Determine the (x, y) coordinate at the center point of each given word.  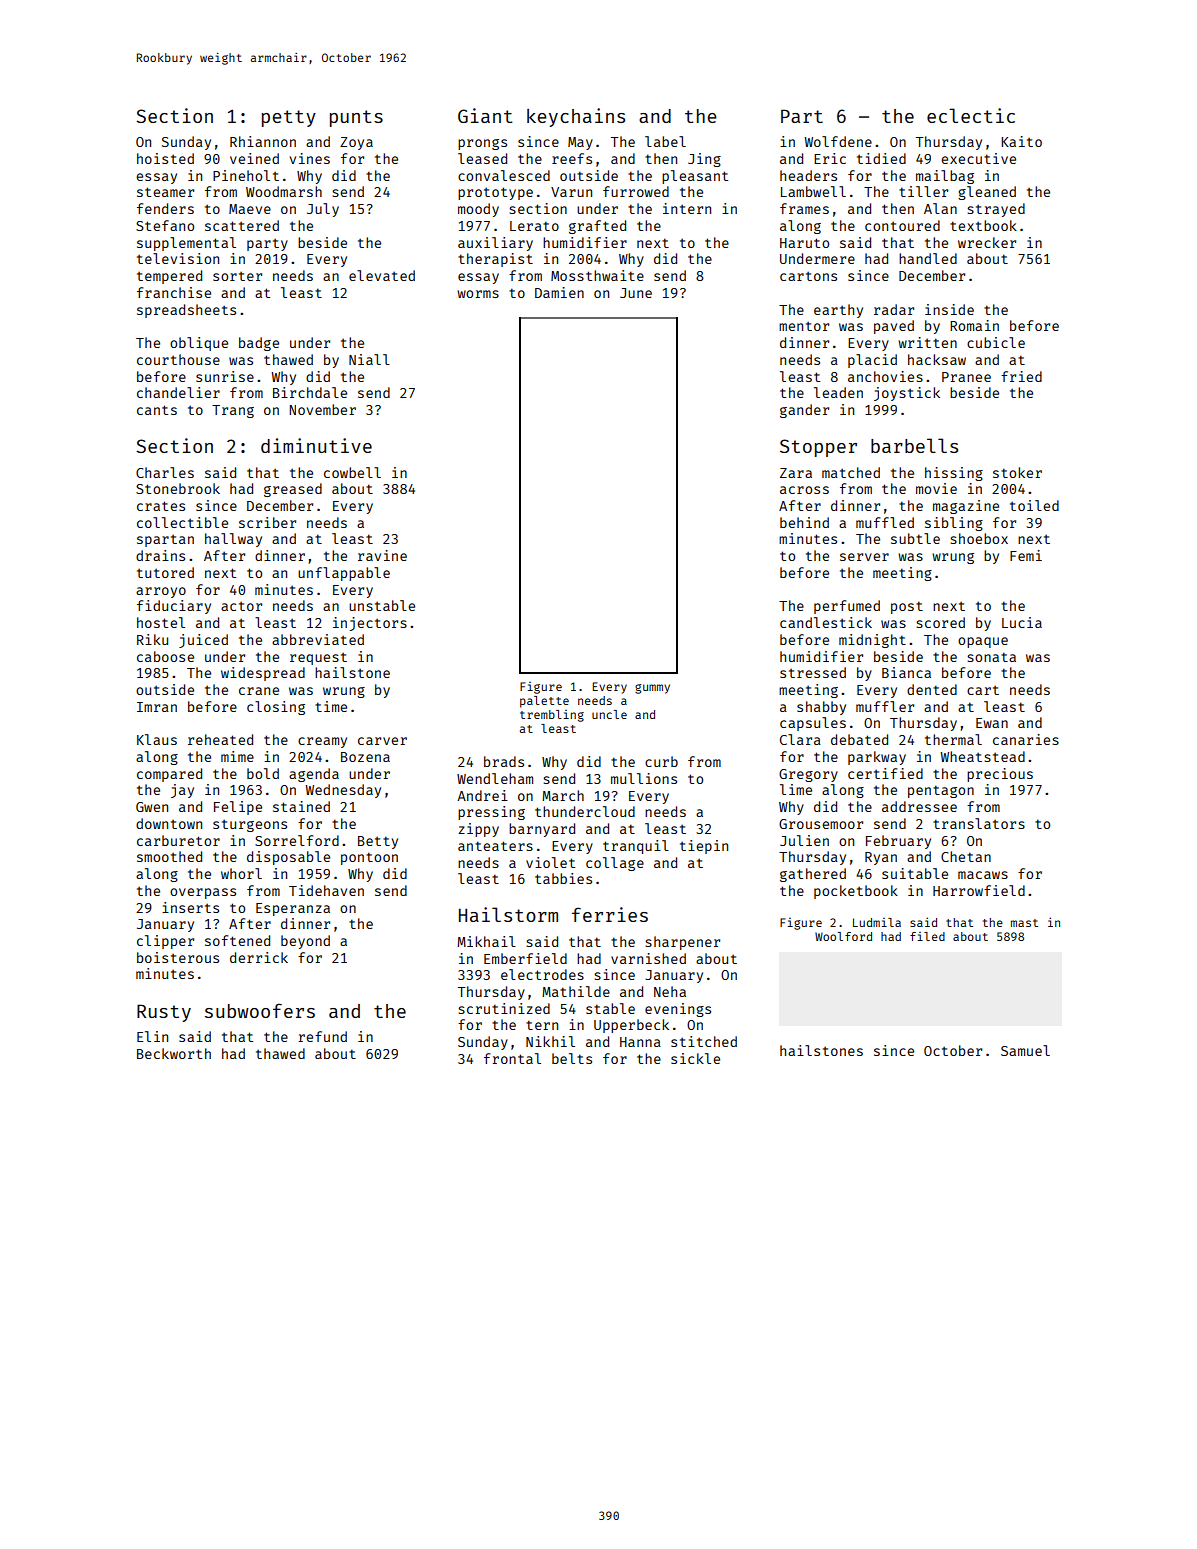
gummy (652, 689)
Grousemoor (821, 824)
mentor (804, 326)
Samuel (1025, 1050)
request (318, 658)
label (665, 141)
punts (356, 118)
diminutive (316, 445)
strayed (996, 210)
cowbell (352, 472)
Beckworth (174, 1053)
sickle (695, 1058)
